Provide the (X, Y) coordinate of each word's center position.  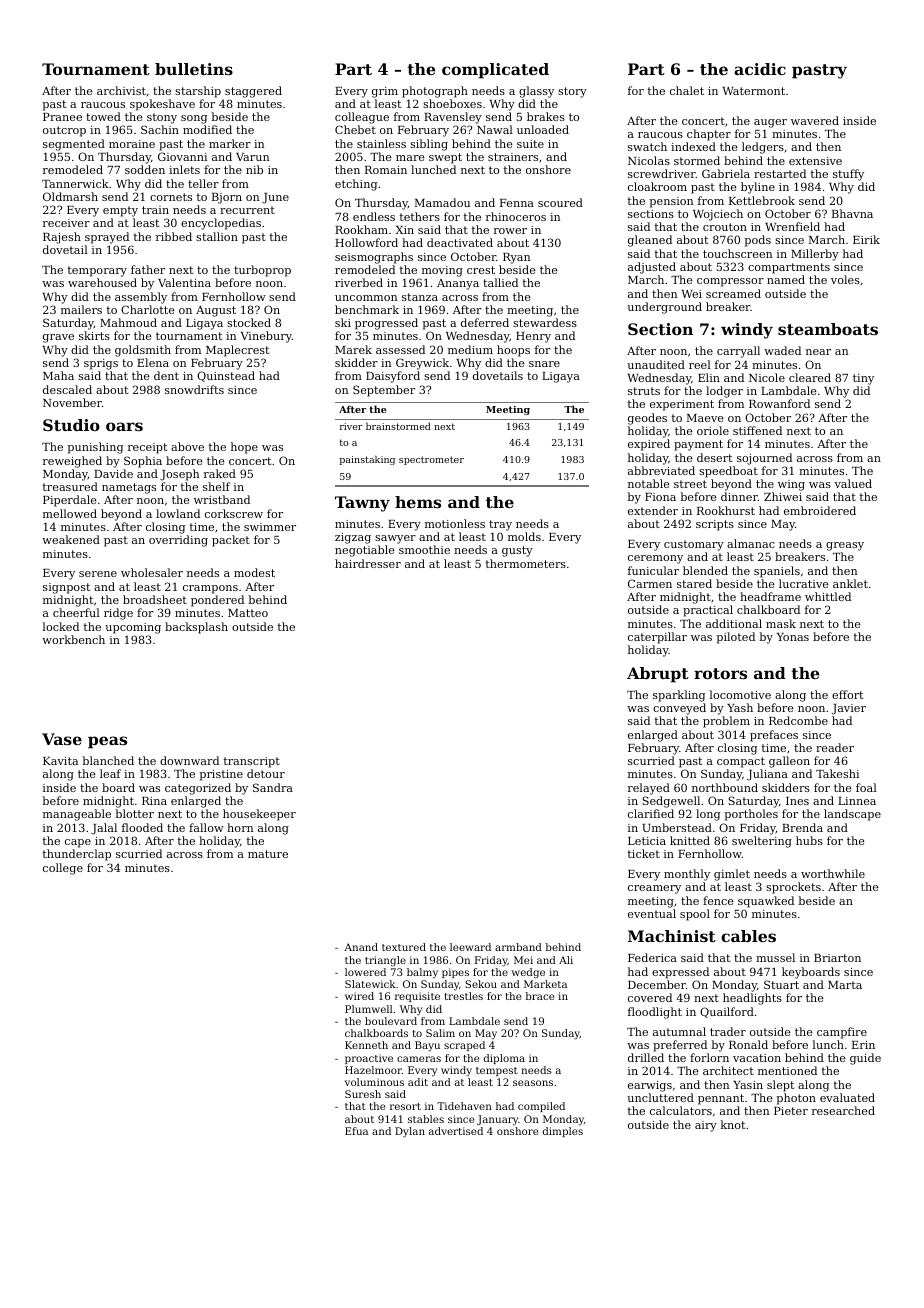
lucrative (804, 583)
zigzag (353, 538)
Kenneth (366, 1045)
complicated (495, 71)
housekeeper (259, 815)
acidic (760, 69)
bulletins (194, 69)
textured (404, 947)
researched (843, 1110)
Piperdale (70, 501)
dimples (563, 1132)
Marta (845, 985)
